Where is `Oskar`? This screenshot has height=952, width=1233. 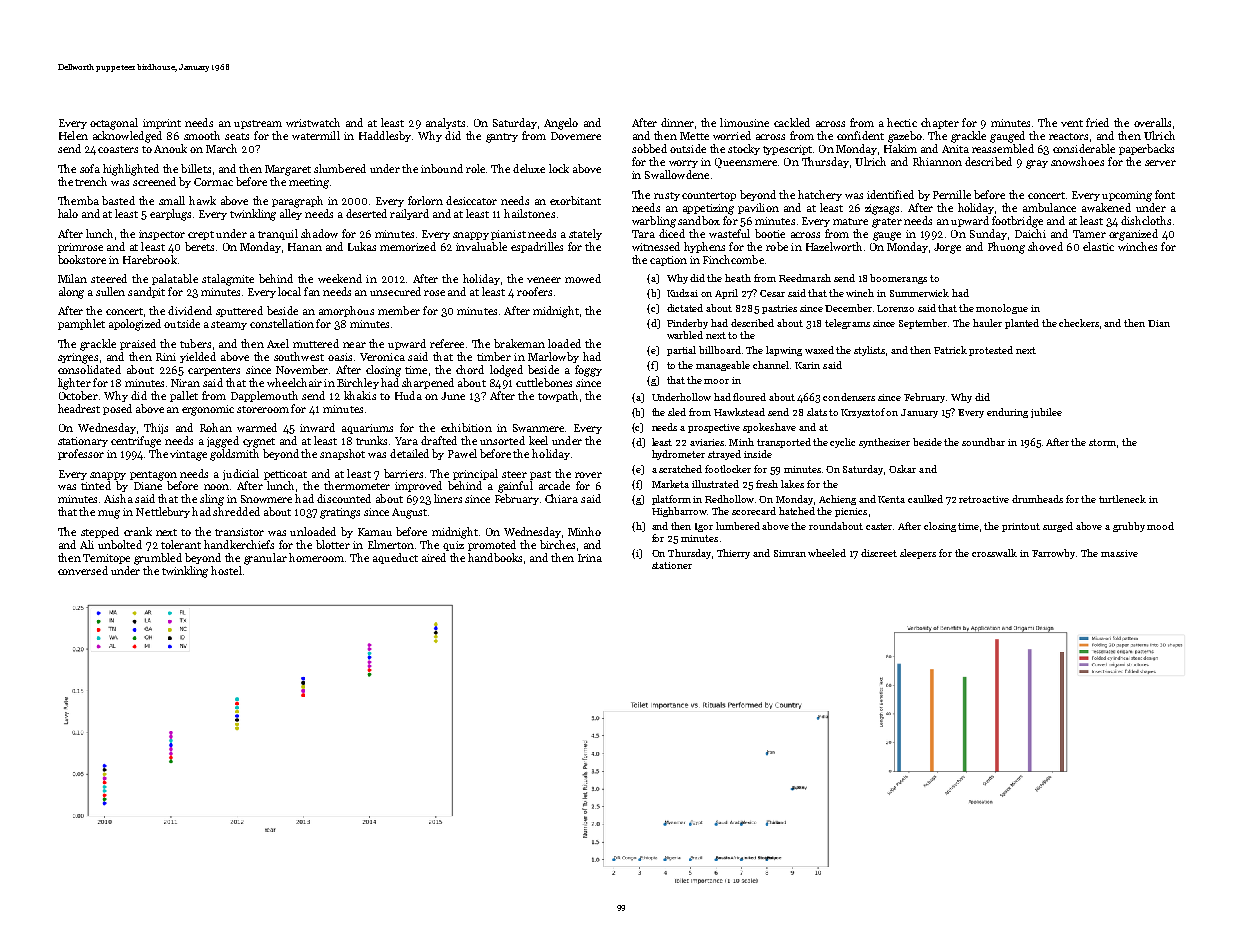
Oskar is located at coordinates (902, 469).
